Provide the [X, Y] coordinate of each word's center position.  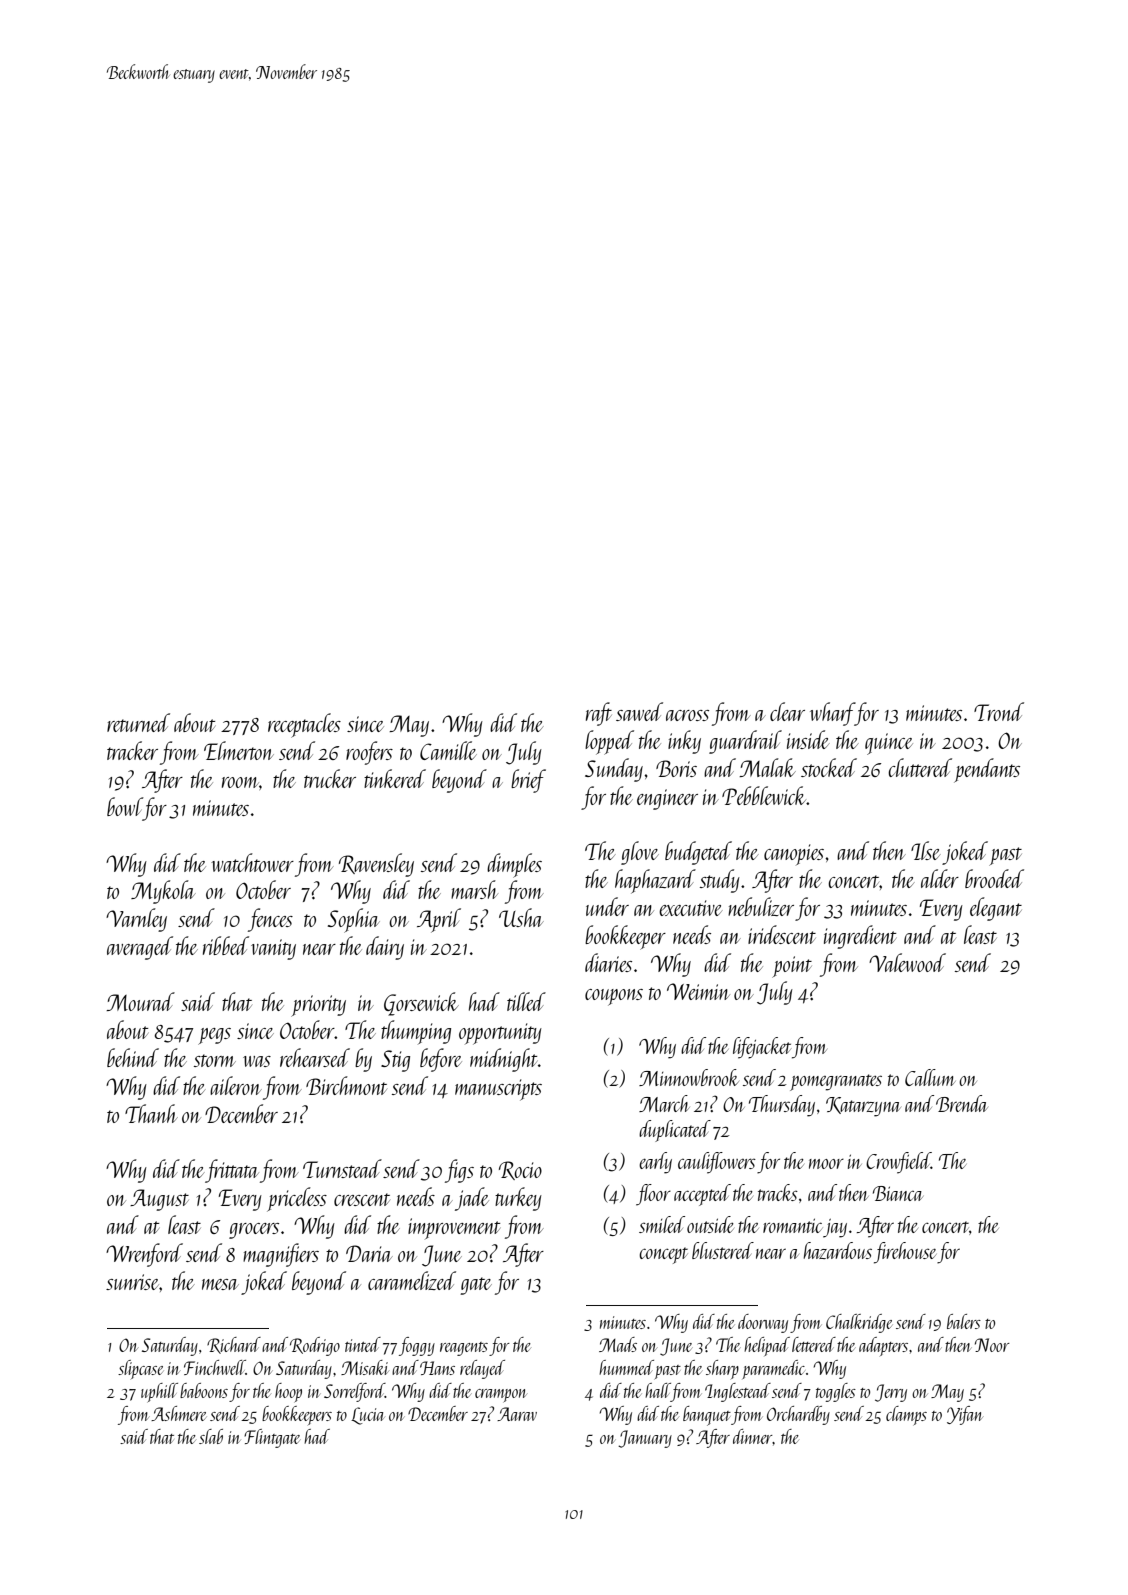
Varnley [136, 920]
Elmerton [239, 750]
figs [459, 1171]
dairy [385, 948]
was [257, 1061]
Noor [992, 1345]
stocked [829, 767]
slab [211, 1436]
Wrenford [144, 1255]
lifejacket [762, 1048]
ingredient [860, 937]
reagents [464, 1349]
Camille [448, 750]
